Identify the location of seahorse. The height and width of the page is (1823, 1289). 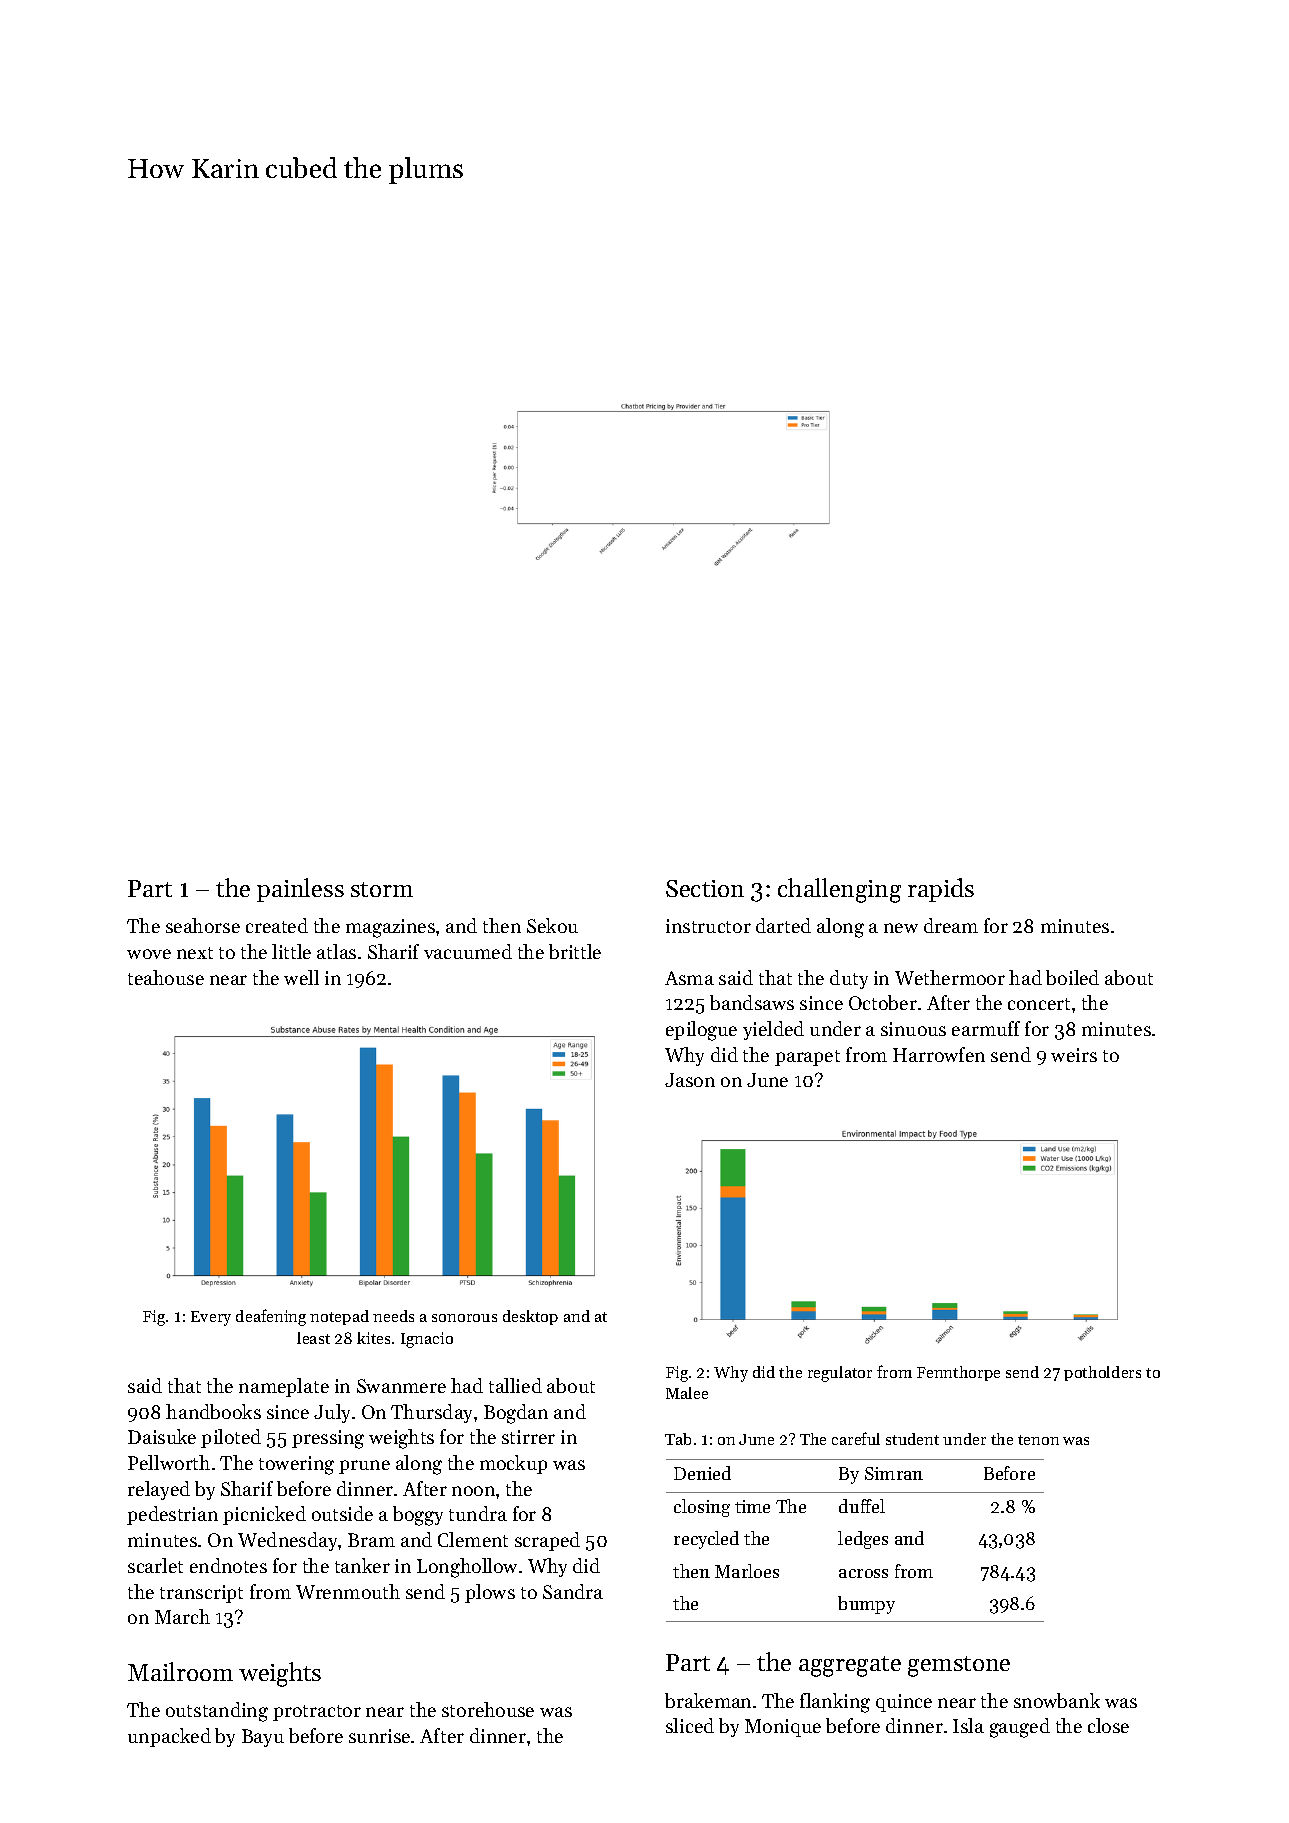
(203, 925).
